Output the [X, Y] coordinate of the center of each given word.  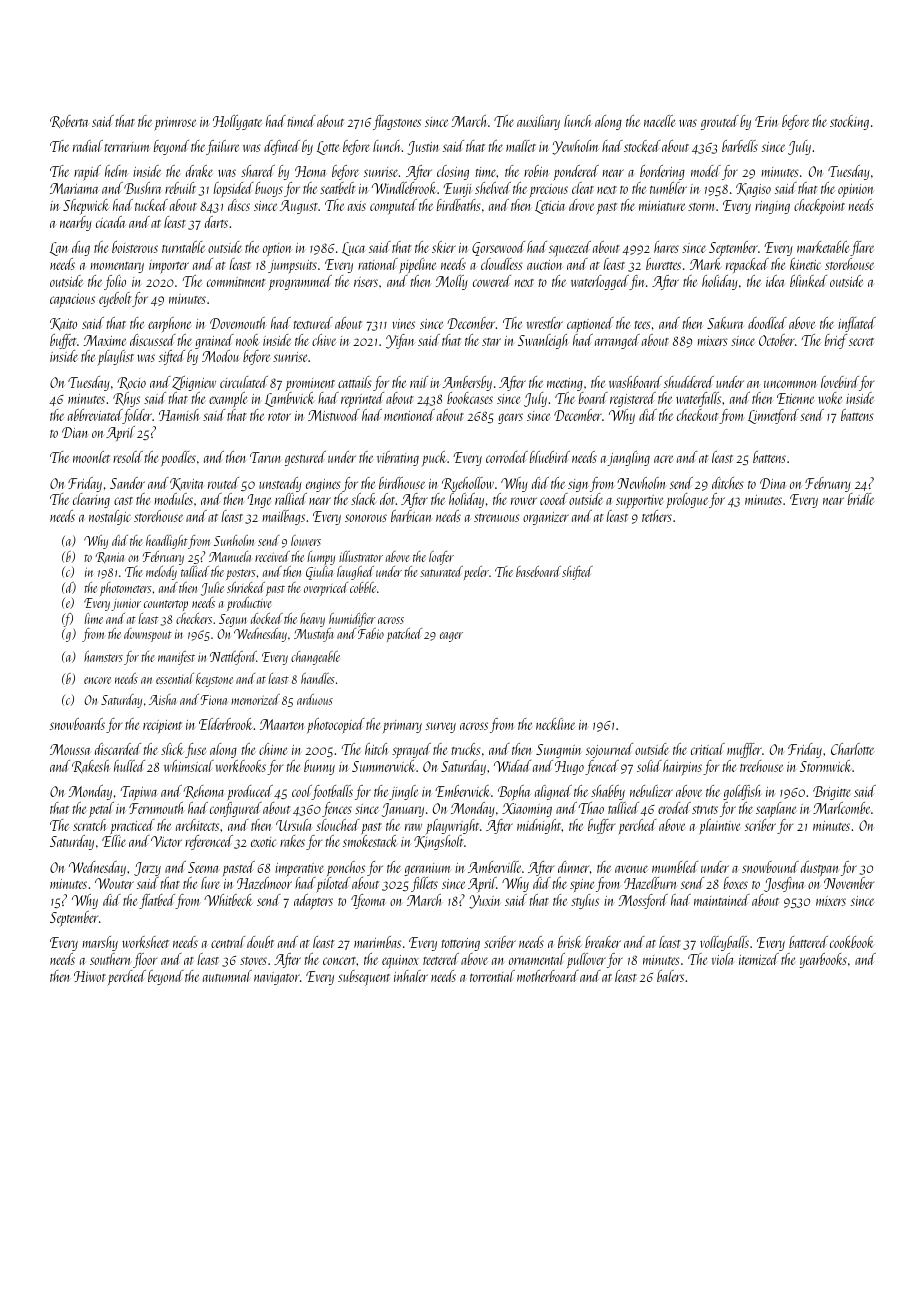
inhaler [411, 976]
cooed [554, 499]
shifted [577, 573]
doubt [260, 942]
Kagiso [753, 190]
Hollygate [237, 122]
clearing [91, 500]
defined [282, 147]
